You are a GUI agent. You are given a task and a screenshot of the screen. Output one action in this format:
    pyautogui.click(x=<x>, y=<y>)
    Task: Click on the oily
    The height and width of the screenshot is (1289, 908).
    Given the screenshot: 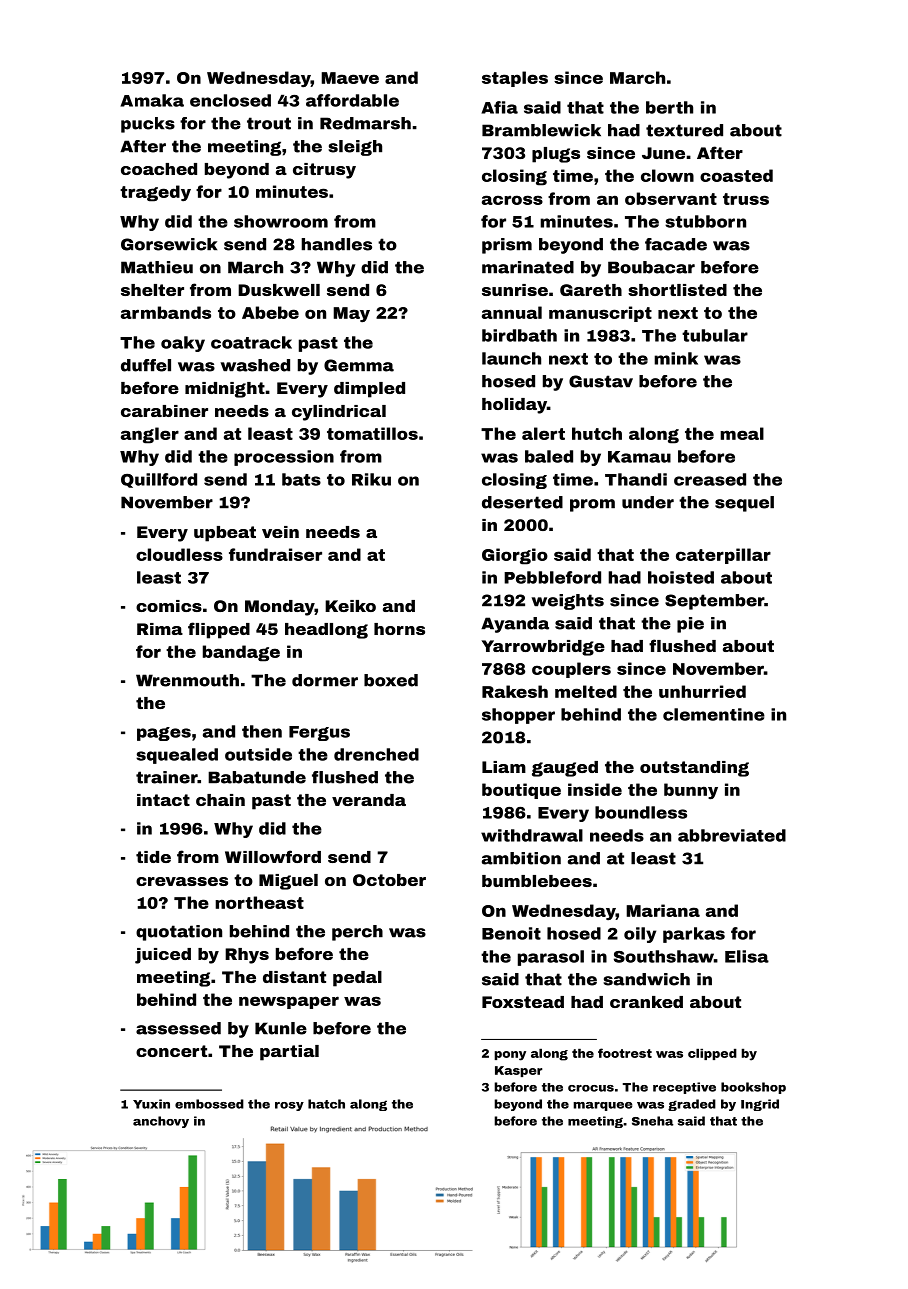 What is the action you would take?
    pyautogui.click(x=640, y=935)
